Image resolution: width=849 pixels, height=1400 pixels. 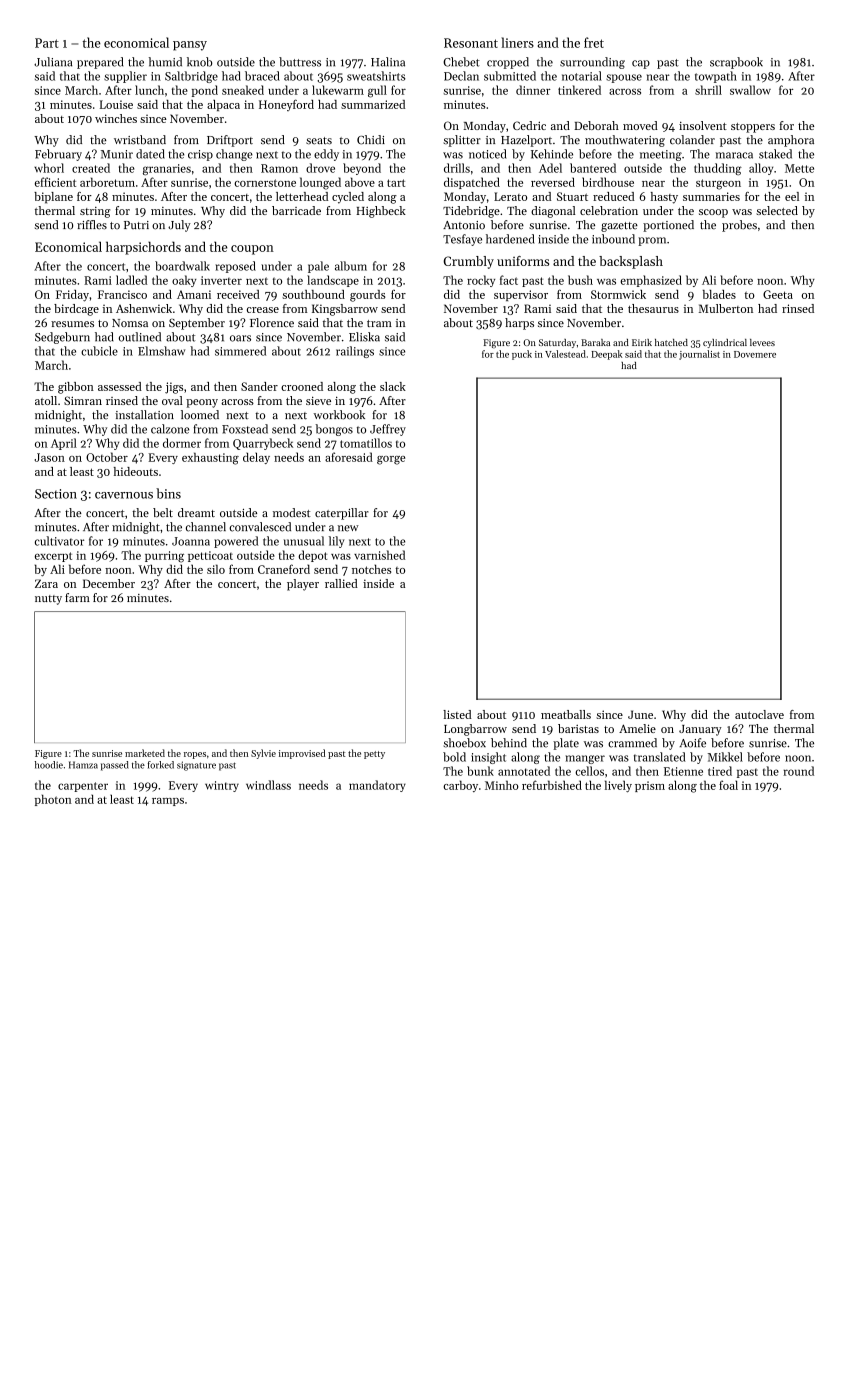 I want to click on barricade, so click(x=296, y=210).
